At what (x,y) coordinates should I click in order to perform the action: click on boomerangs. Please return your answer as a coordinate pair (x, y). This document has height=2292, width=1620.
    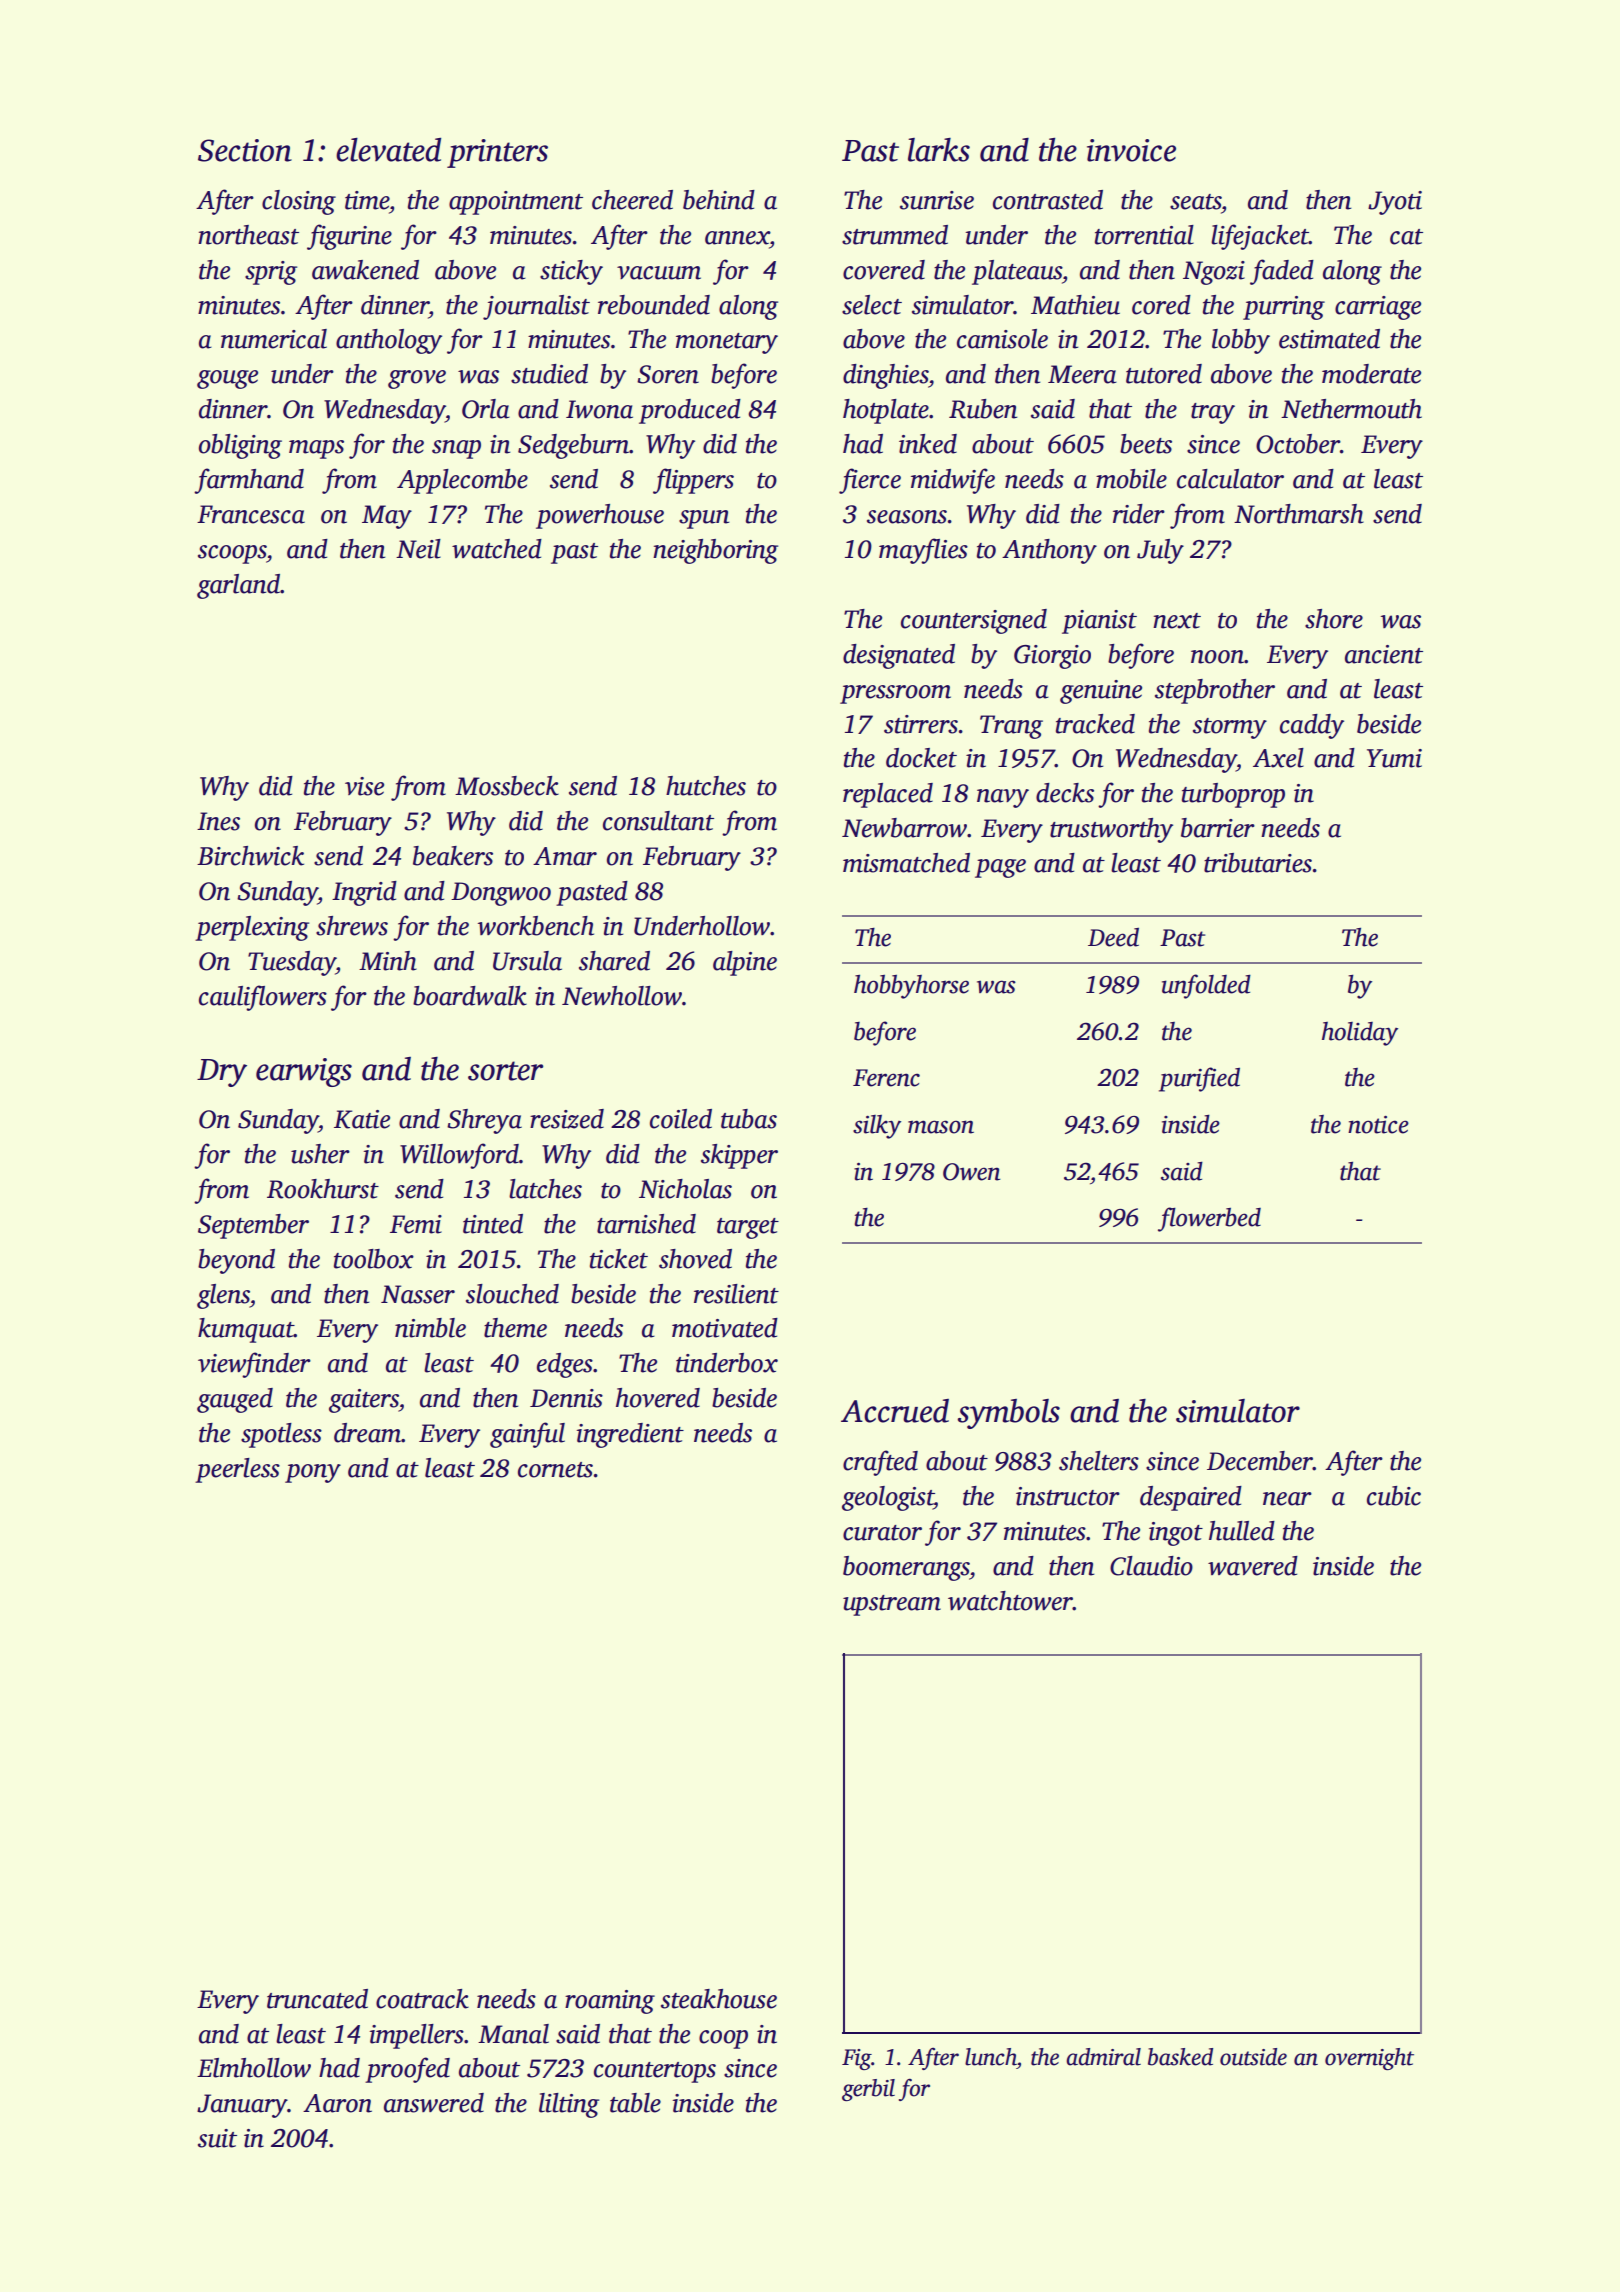
    Looking at the image, I should click on (906, 1568).
